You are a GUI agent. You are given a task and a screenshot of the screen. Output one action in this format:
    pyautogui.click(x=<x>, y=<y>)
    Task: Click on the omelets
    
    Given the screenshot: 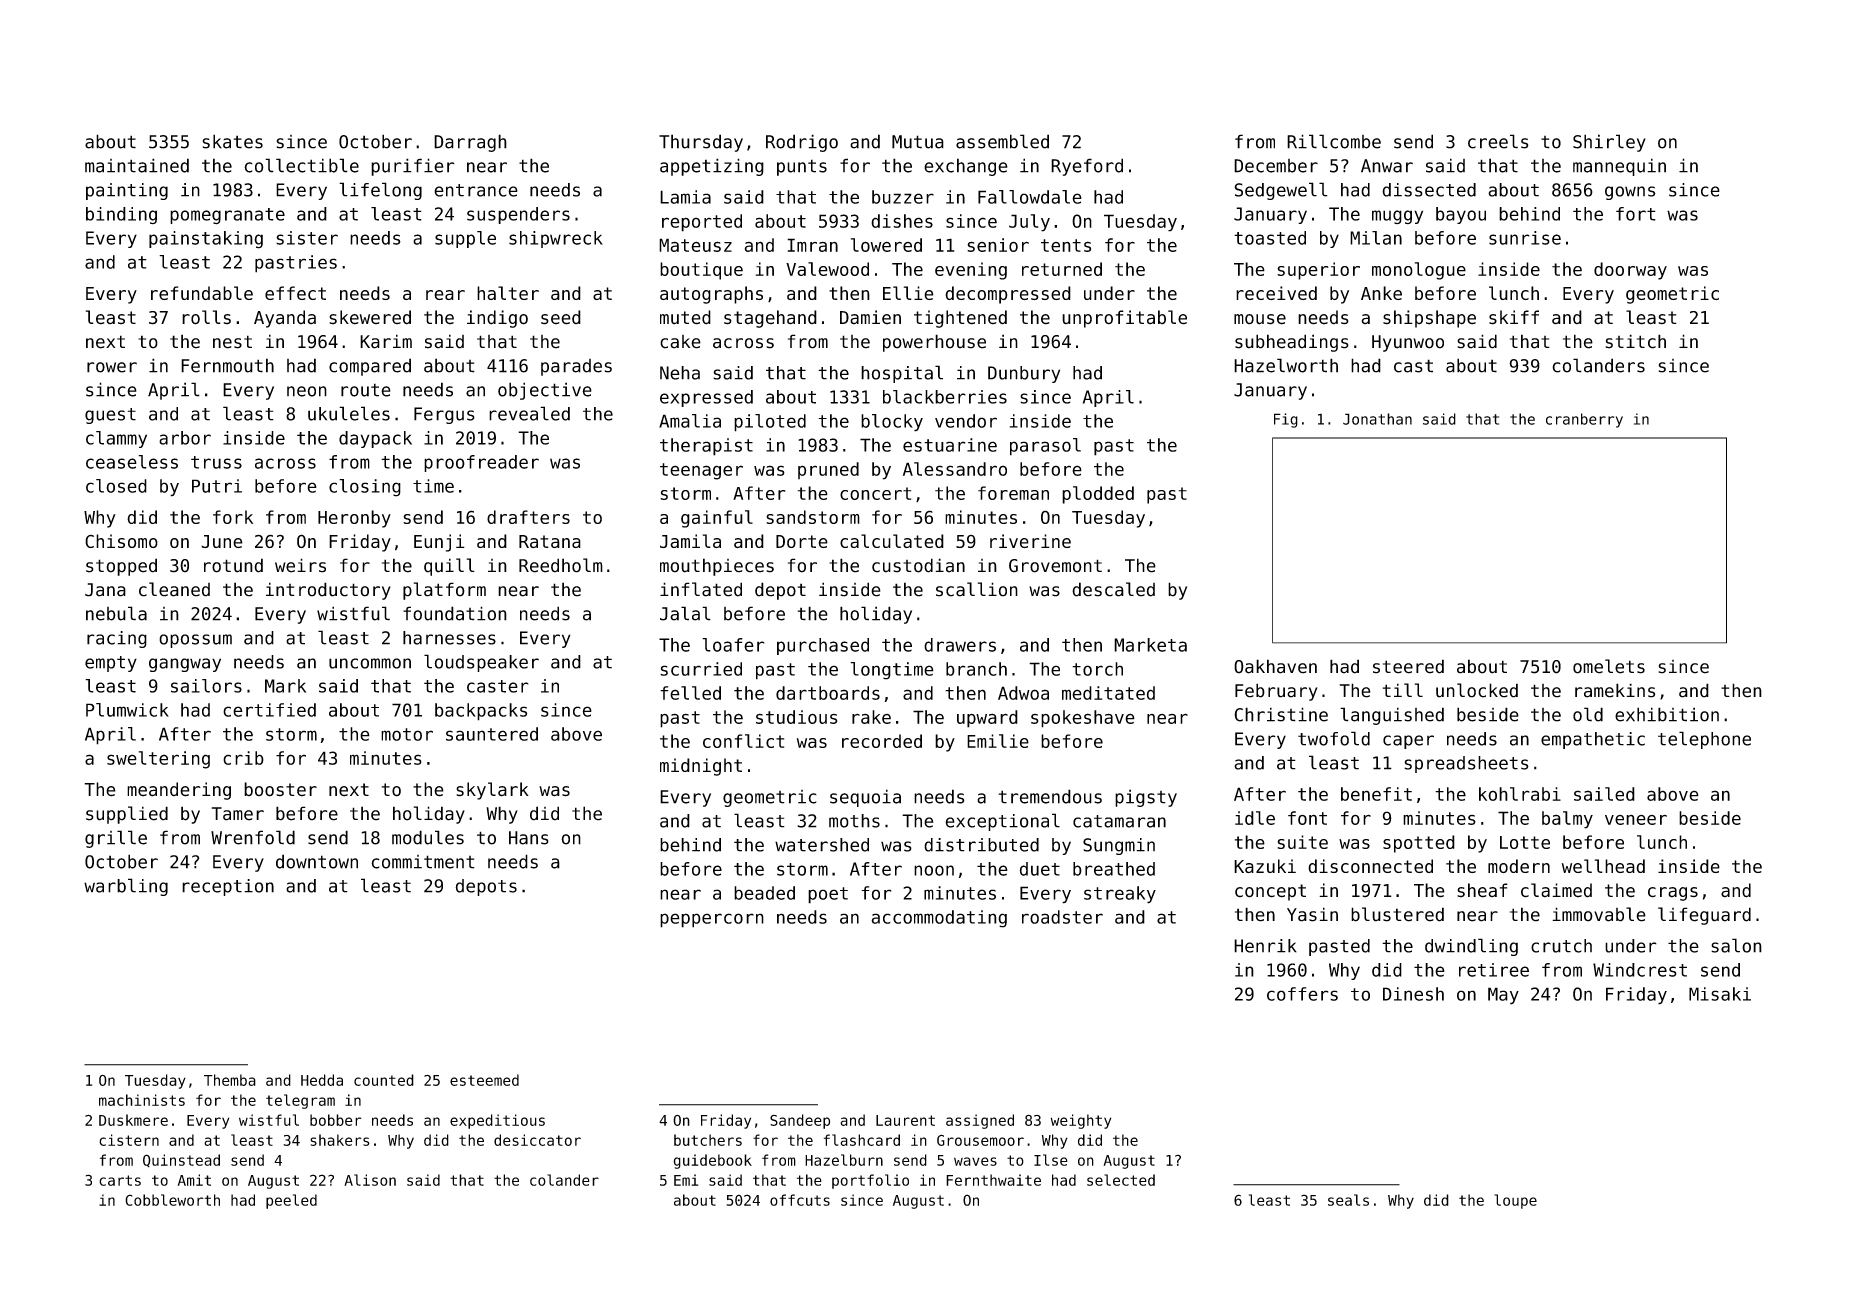 What is the action you would take?
    pyautogui.click(x=1609, y=666)
